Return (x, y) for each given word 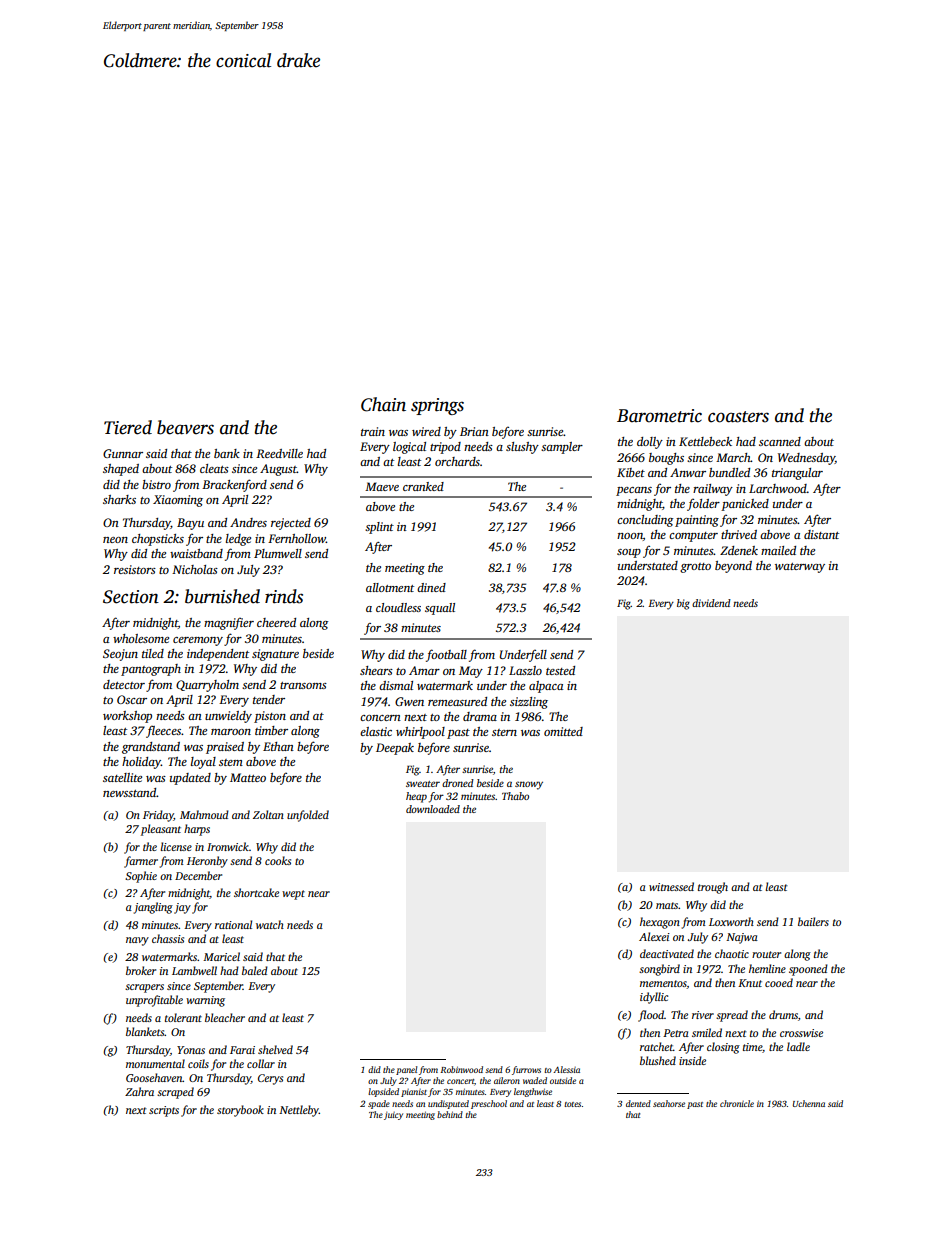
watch (270, 924)
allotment (390, 587)
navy (137, 941)
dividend (711, 603)
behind (450, 1114)
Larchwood (778, 488)
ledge (238, 540)
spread (732, 1016)
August (278, 470)
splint (379, 528)
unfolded (308, 816)
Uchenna (809, 1103)
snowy (529, 785)
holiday (141, 763)
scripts (164, 1111)
